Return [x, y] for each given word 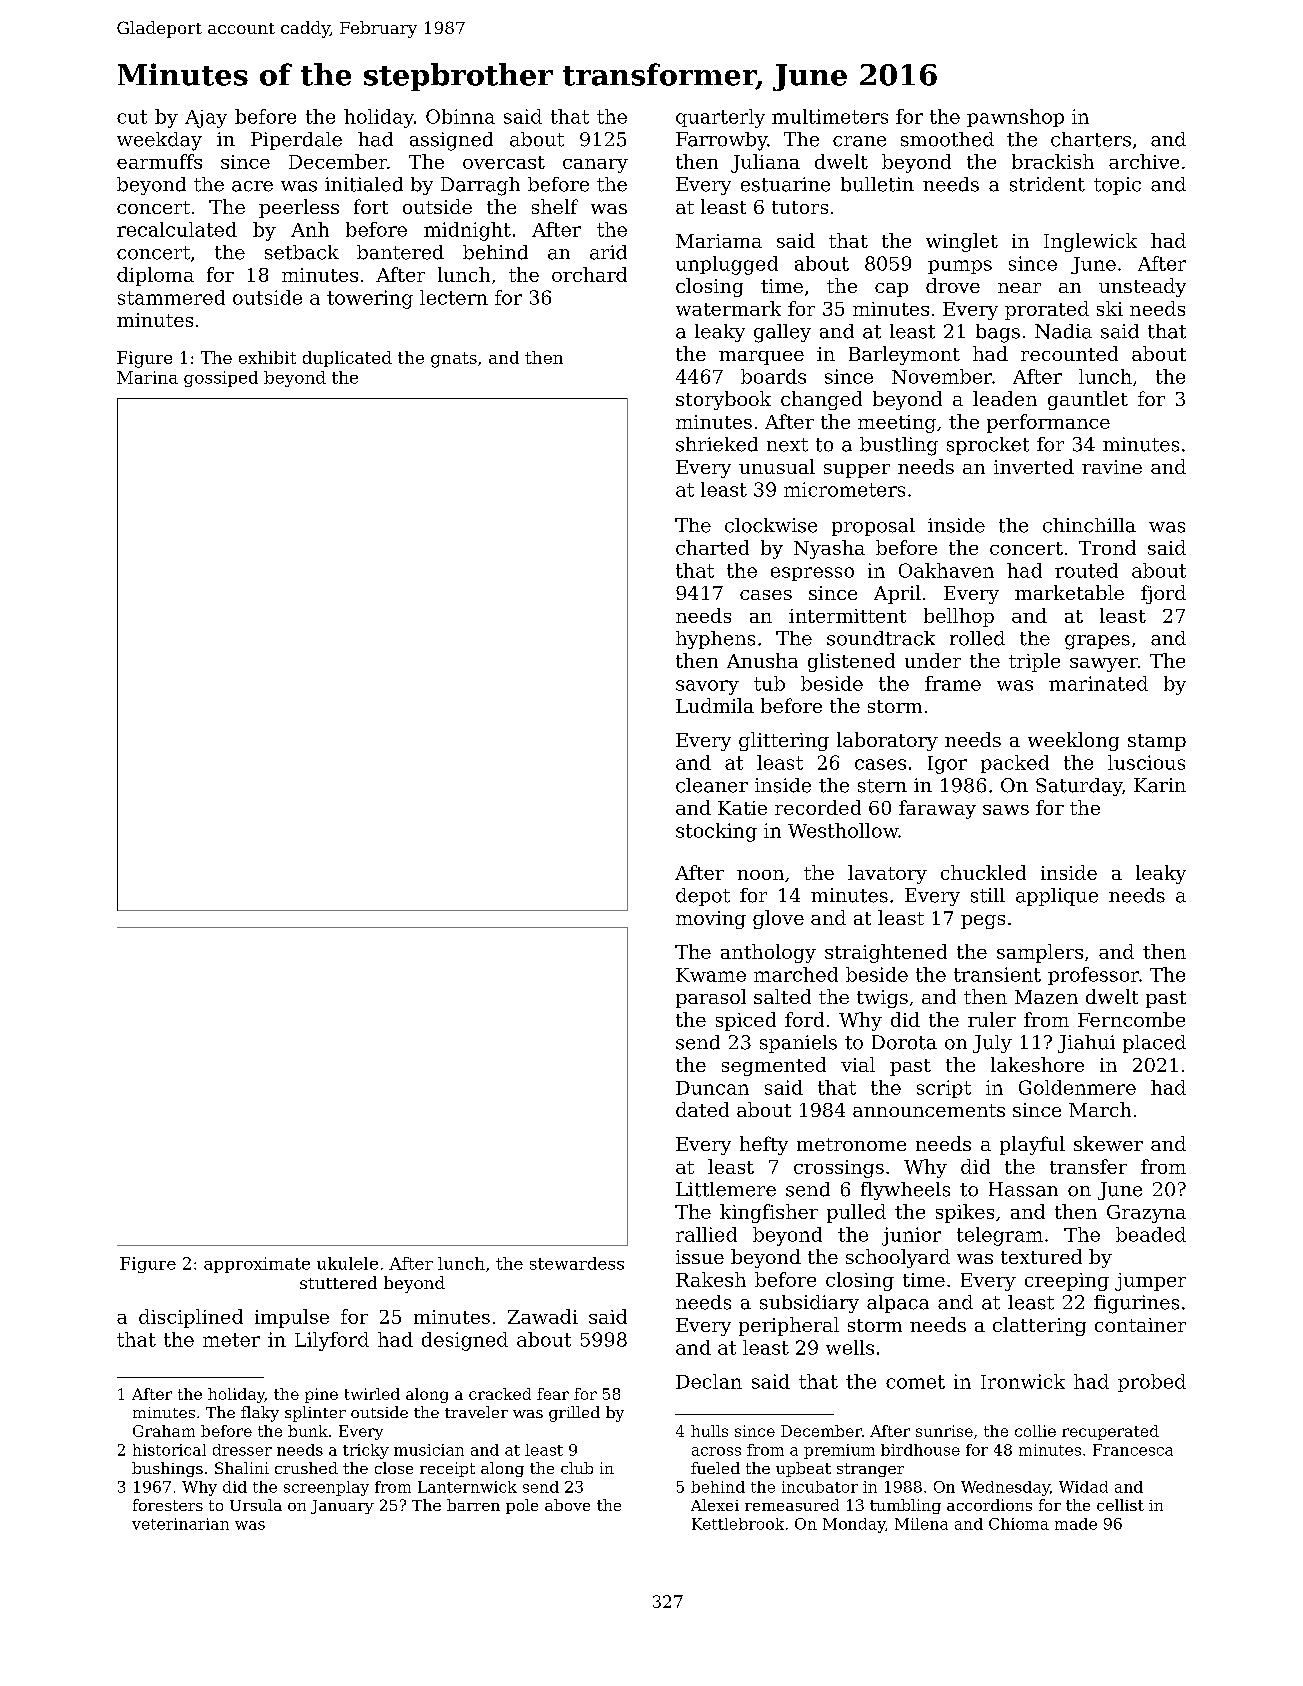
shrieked [717, 444]
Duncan [712, 1088]
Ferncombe [1131, 1019]
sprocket [988, 446]
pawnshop [1015, 118]
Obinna [460, 116]
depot [703, 897]
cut [132, 117]
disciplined [191, 1318]
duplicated [347, 359]
